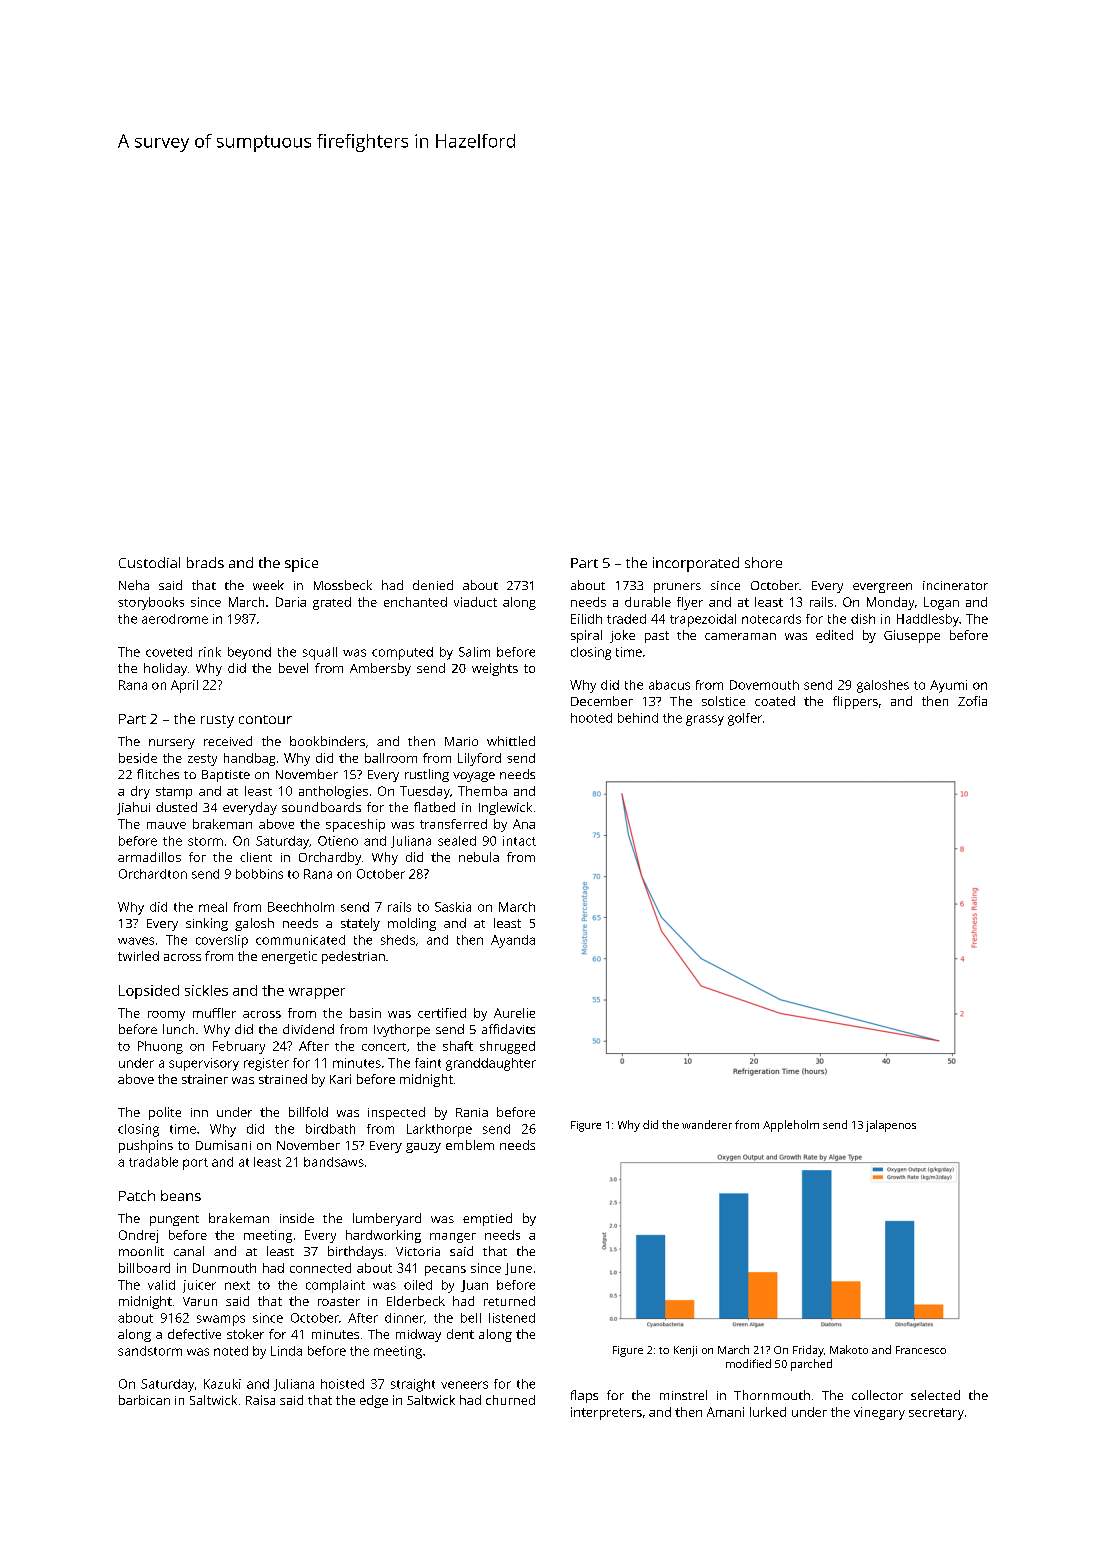 The image size is (1106, 1565). I want to click on golfer, so click(745, 719).
